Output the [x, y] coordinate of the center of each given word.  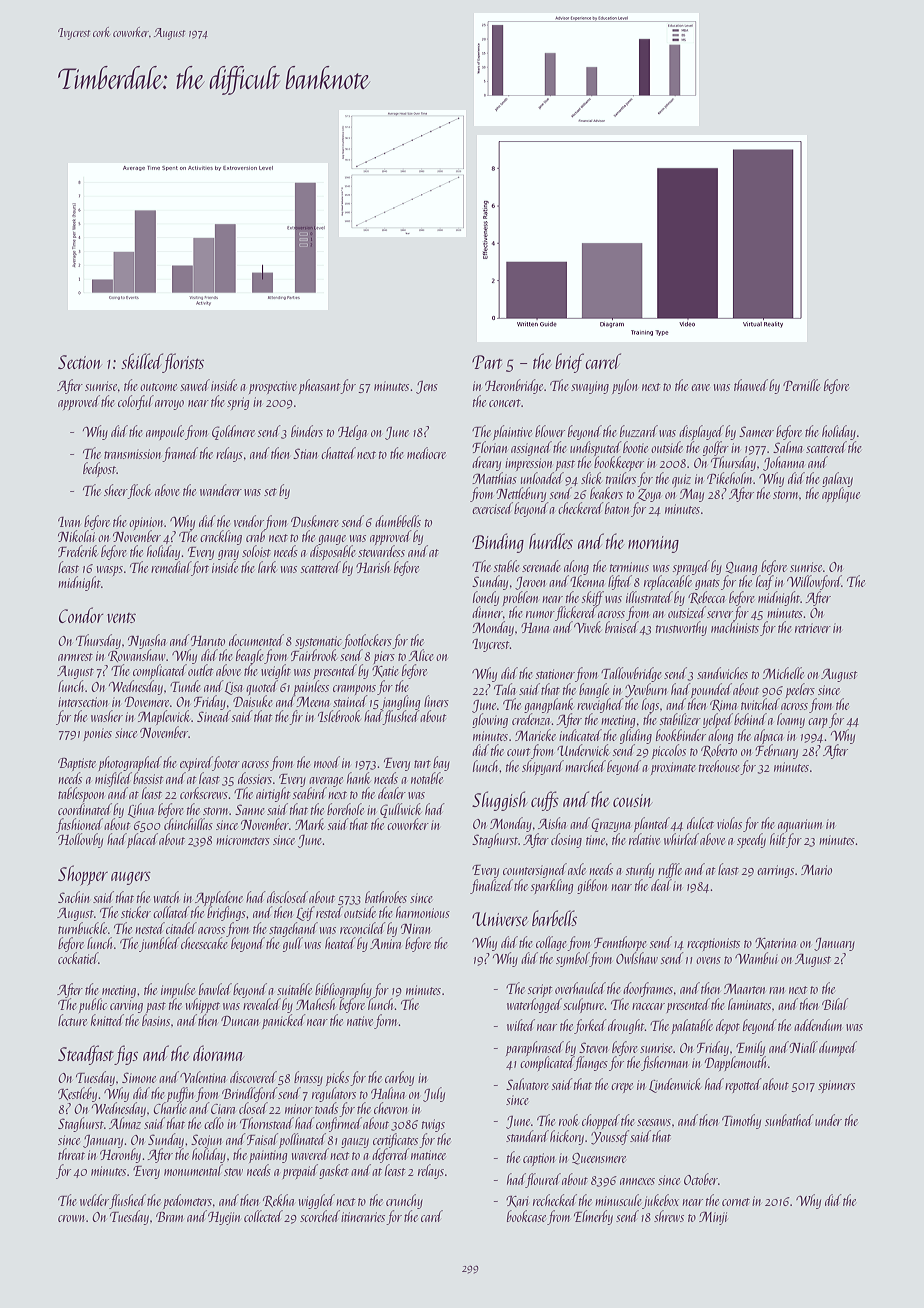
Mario [816, 869]
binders [307, 431]
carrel [603, 361]
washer [107, 716]
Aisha [552, 823]
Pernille [801, 385]
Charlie [170, 1108]
